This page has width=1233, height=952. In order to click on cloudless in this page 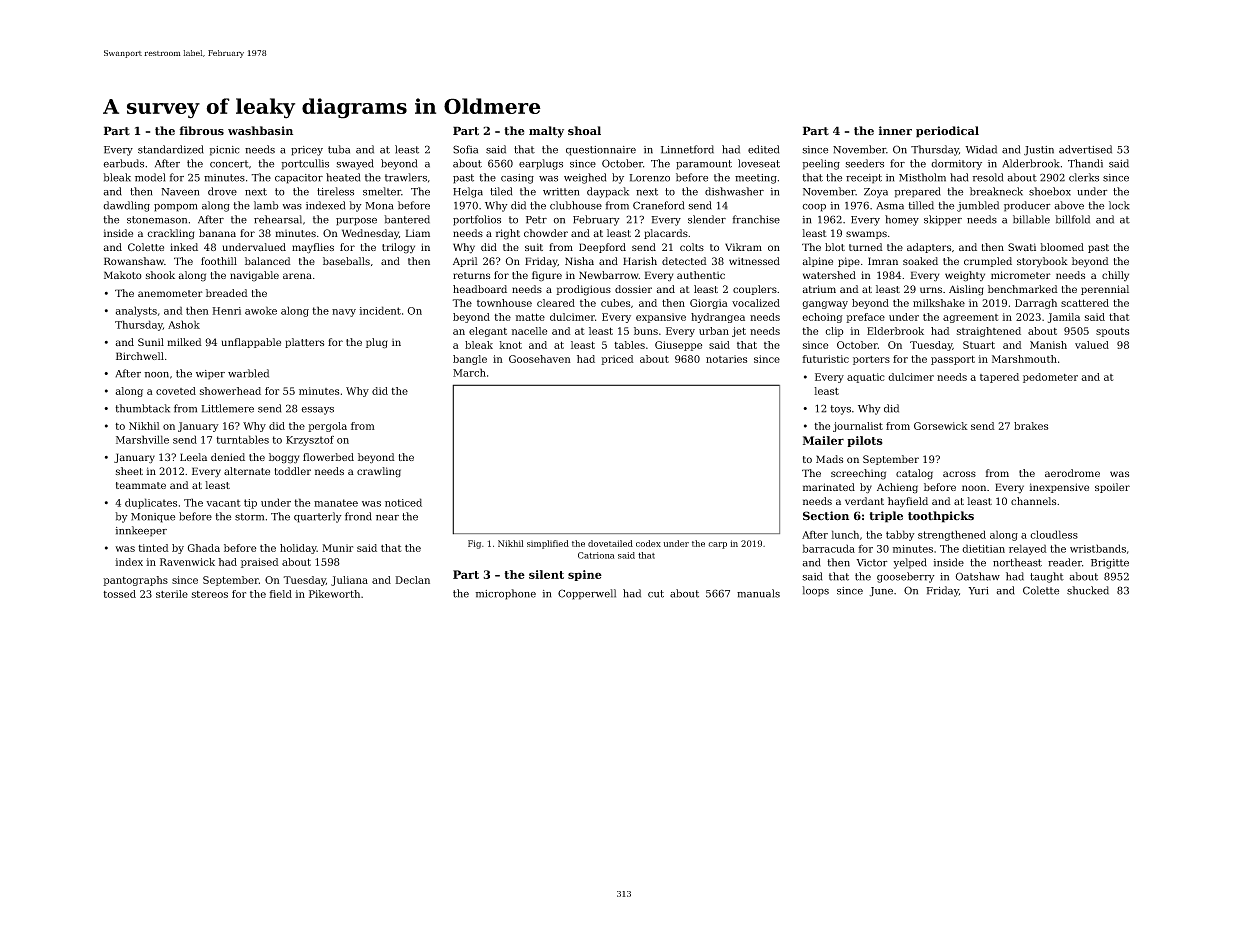, I will do `click(1054, 534)`.
